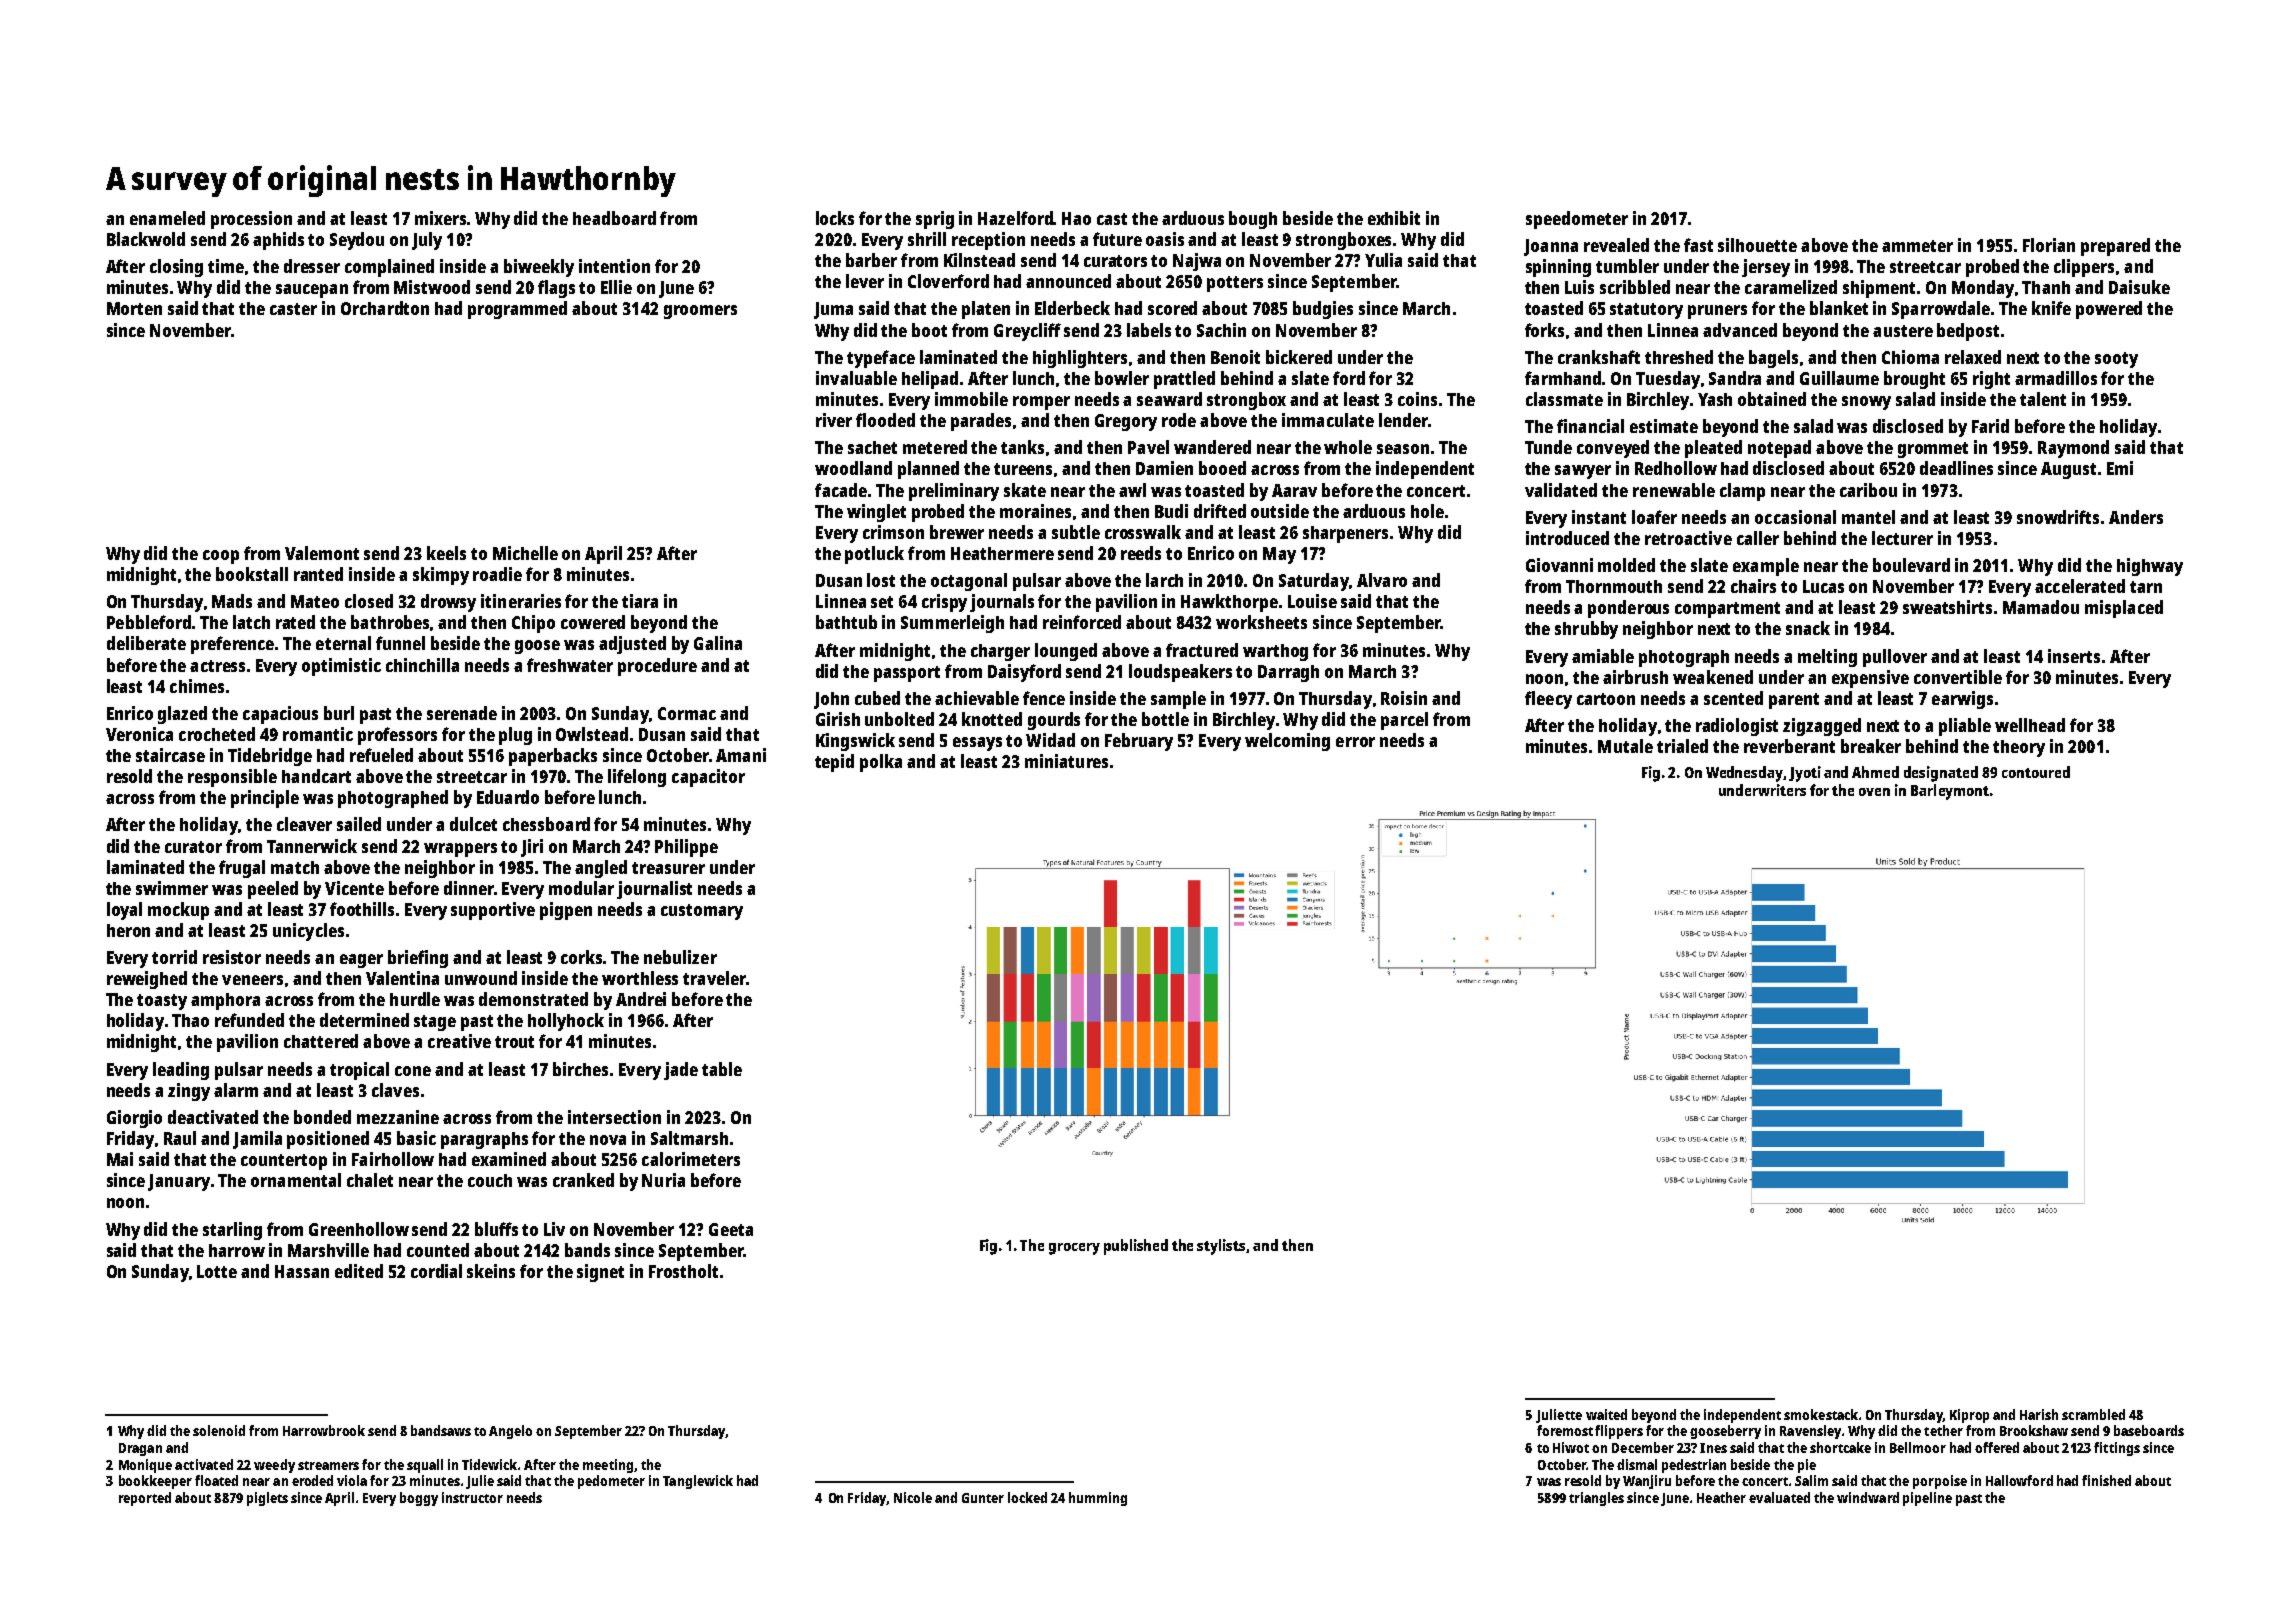  Describe the element at coordinates (251, 220) in the page. I see `procession` at that location.
